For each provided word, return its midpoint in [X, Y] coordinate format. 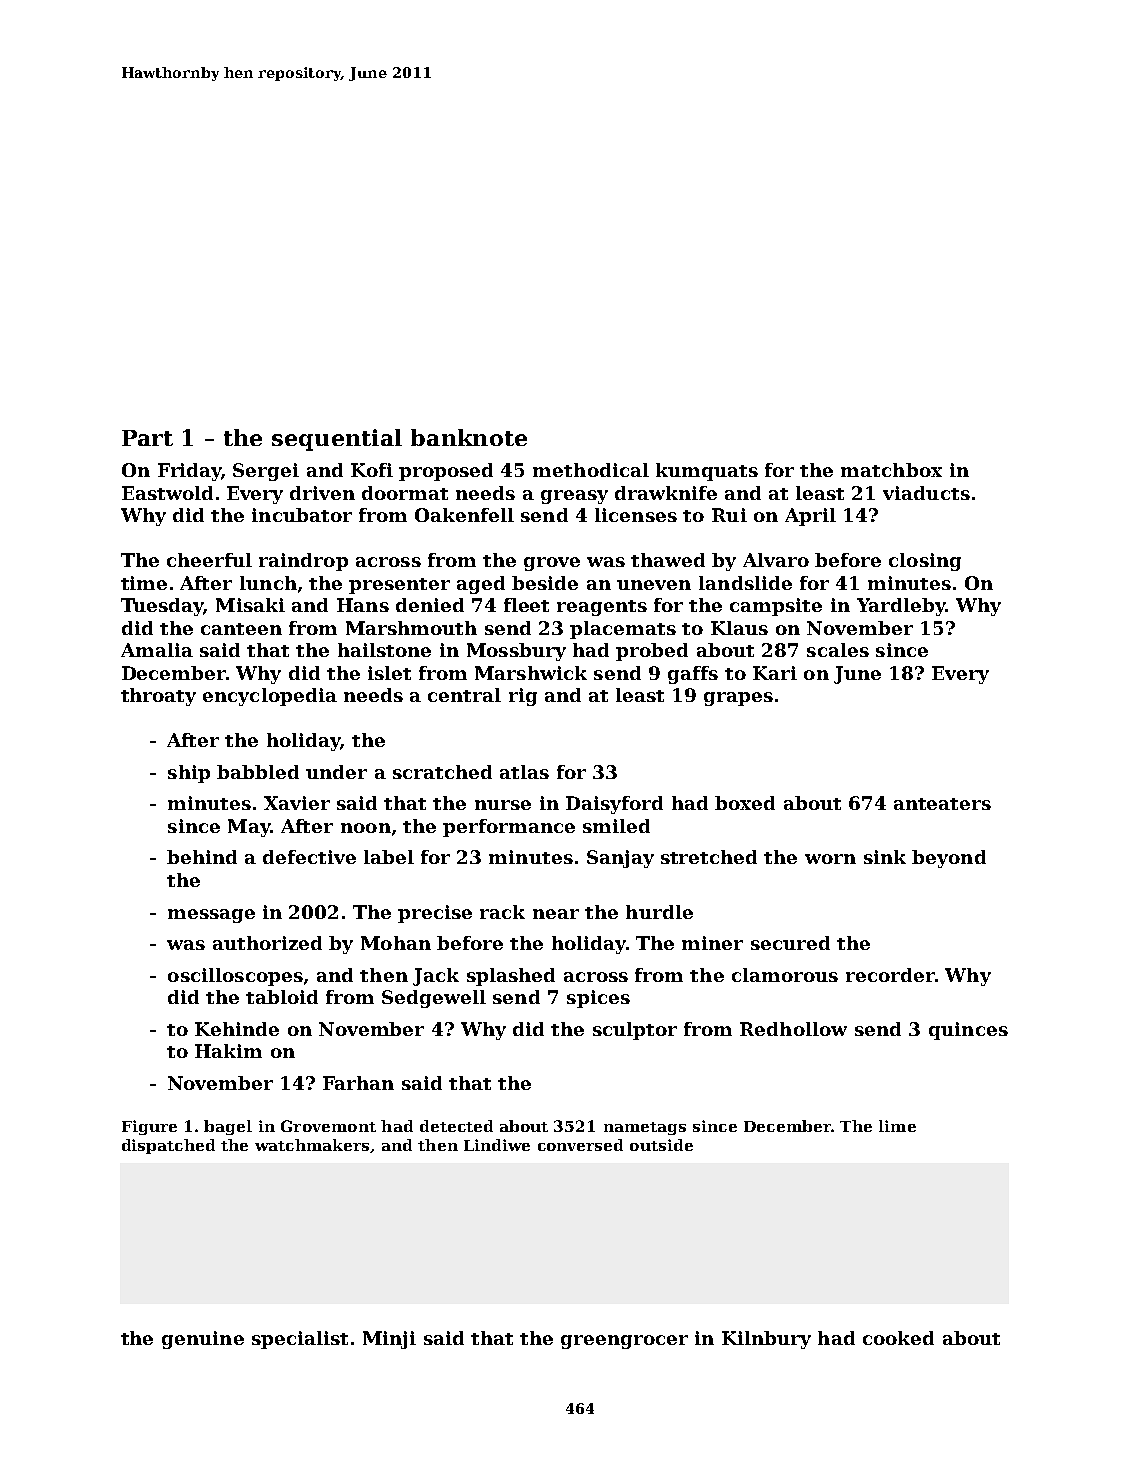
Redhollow [793, 1029]
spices [598, 999]
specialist [300, 1340]
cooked [898, 1338]
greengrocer [624, 1342]
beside [545, 583]
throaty [158, 697]
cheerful [209, 560]
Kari [775, 673]
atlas [524, 772]
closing [925, 562]
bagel [228, 1127]
